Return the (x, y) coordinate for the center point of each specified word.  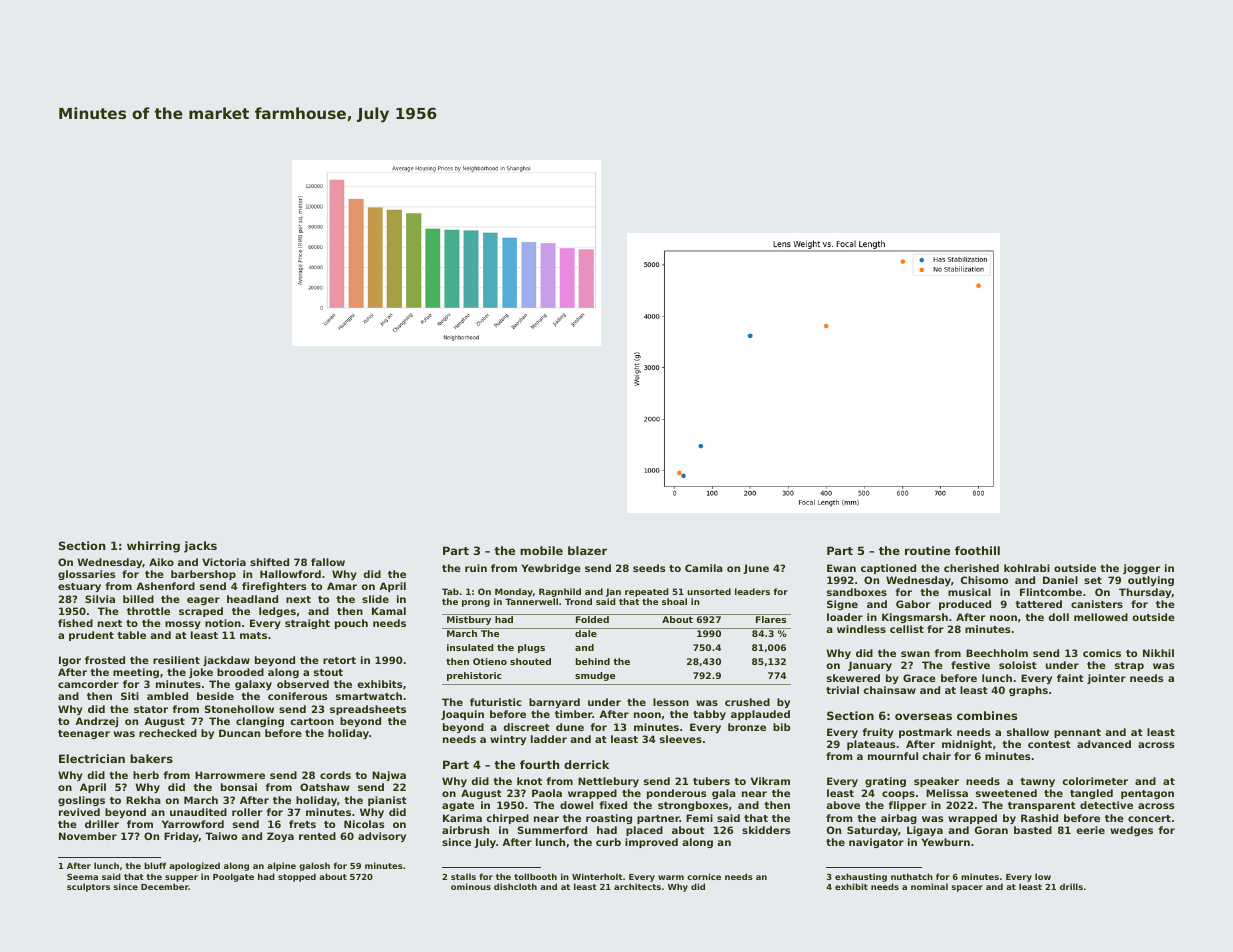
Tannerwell (531, 601)
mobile (541, 550)
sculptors (88, 887)
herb (146, 775)
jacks (200, 547)
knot (529, 781)
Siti (130, 696)
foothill (977, 550)
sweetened (1006, 793)
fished (75, 623)
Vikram (770, 781)
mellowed (1101, 617)
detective (1106, 805)
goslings (81, 801)
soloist (1018, 665)
